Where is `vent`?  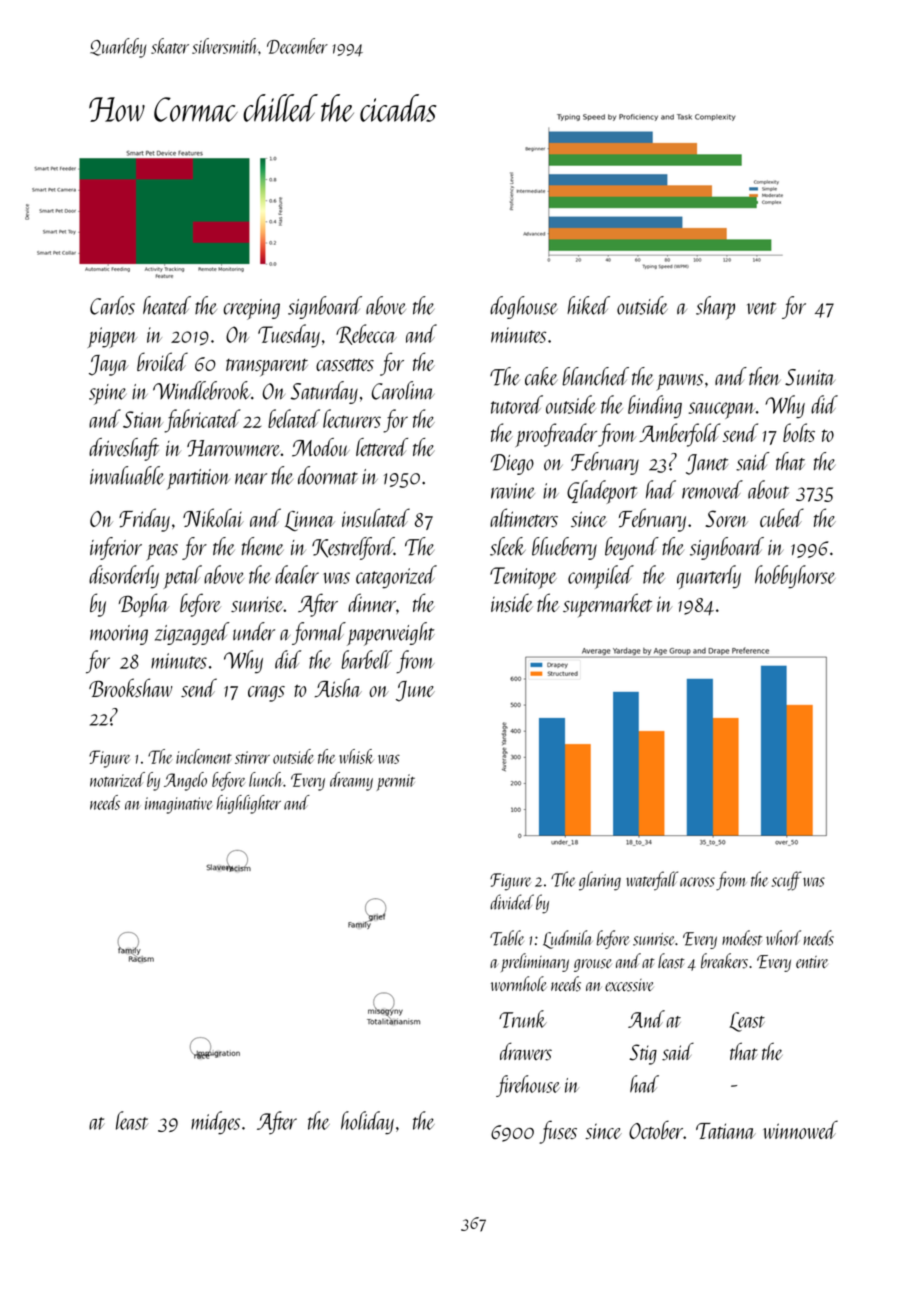
vent is located at coordinates (761, 308).
